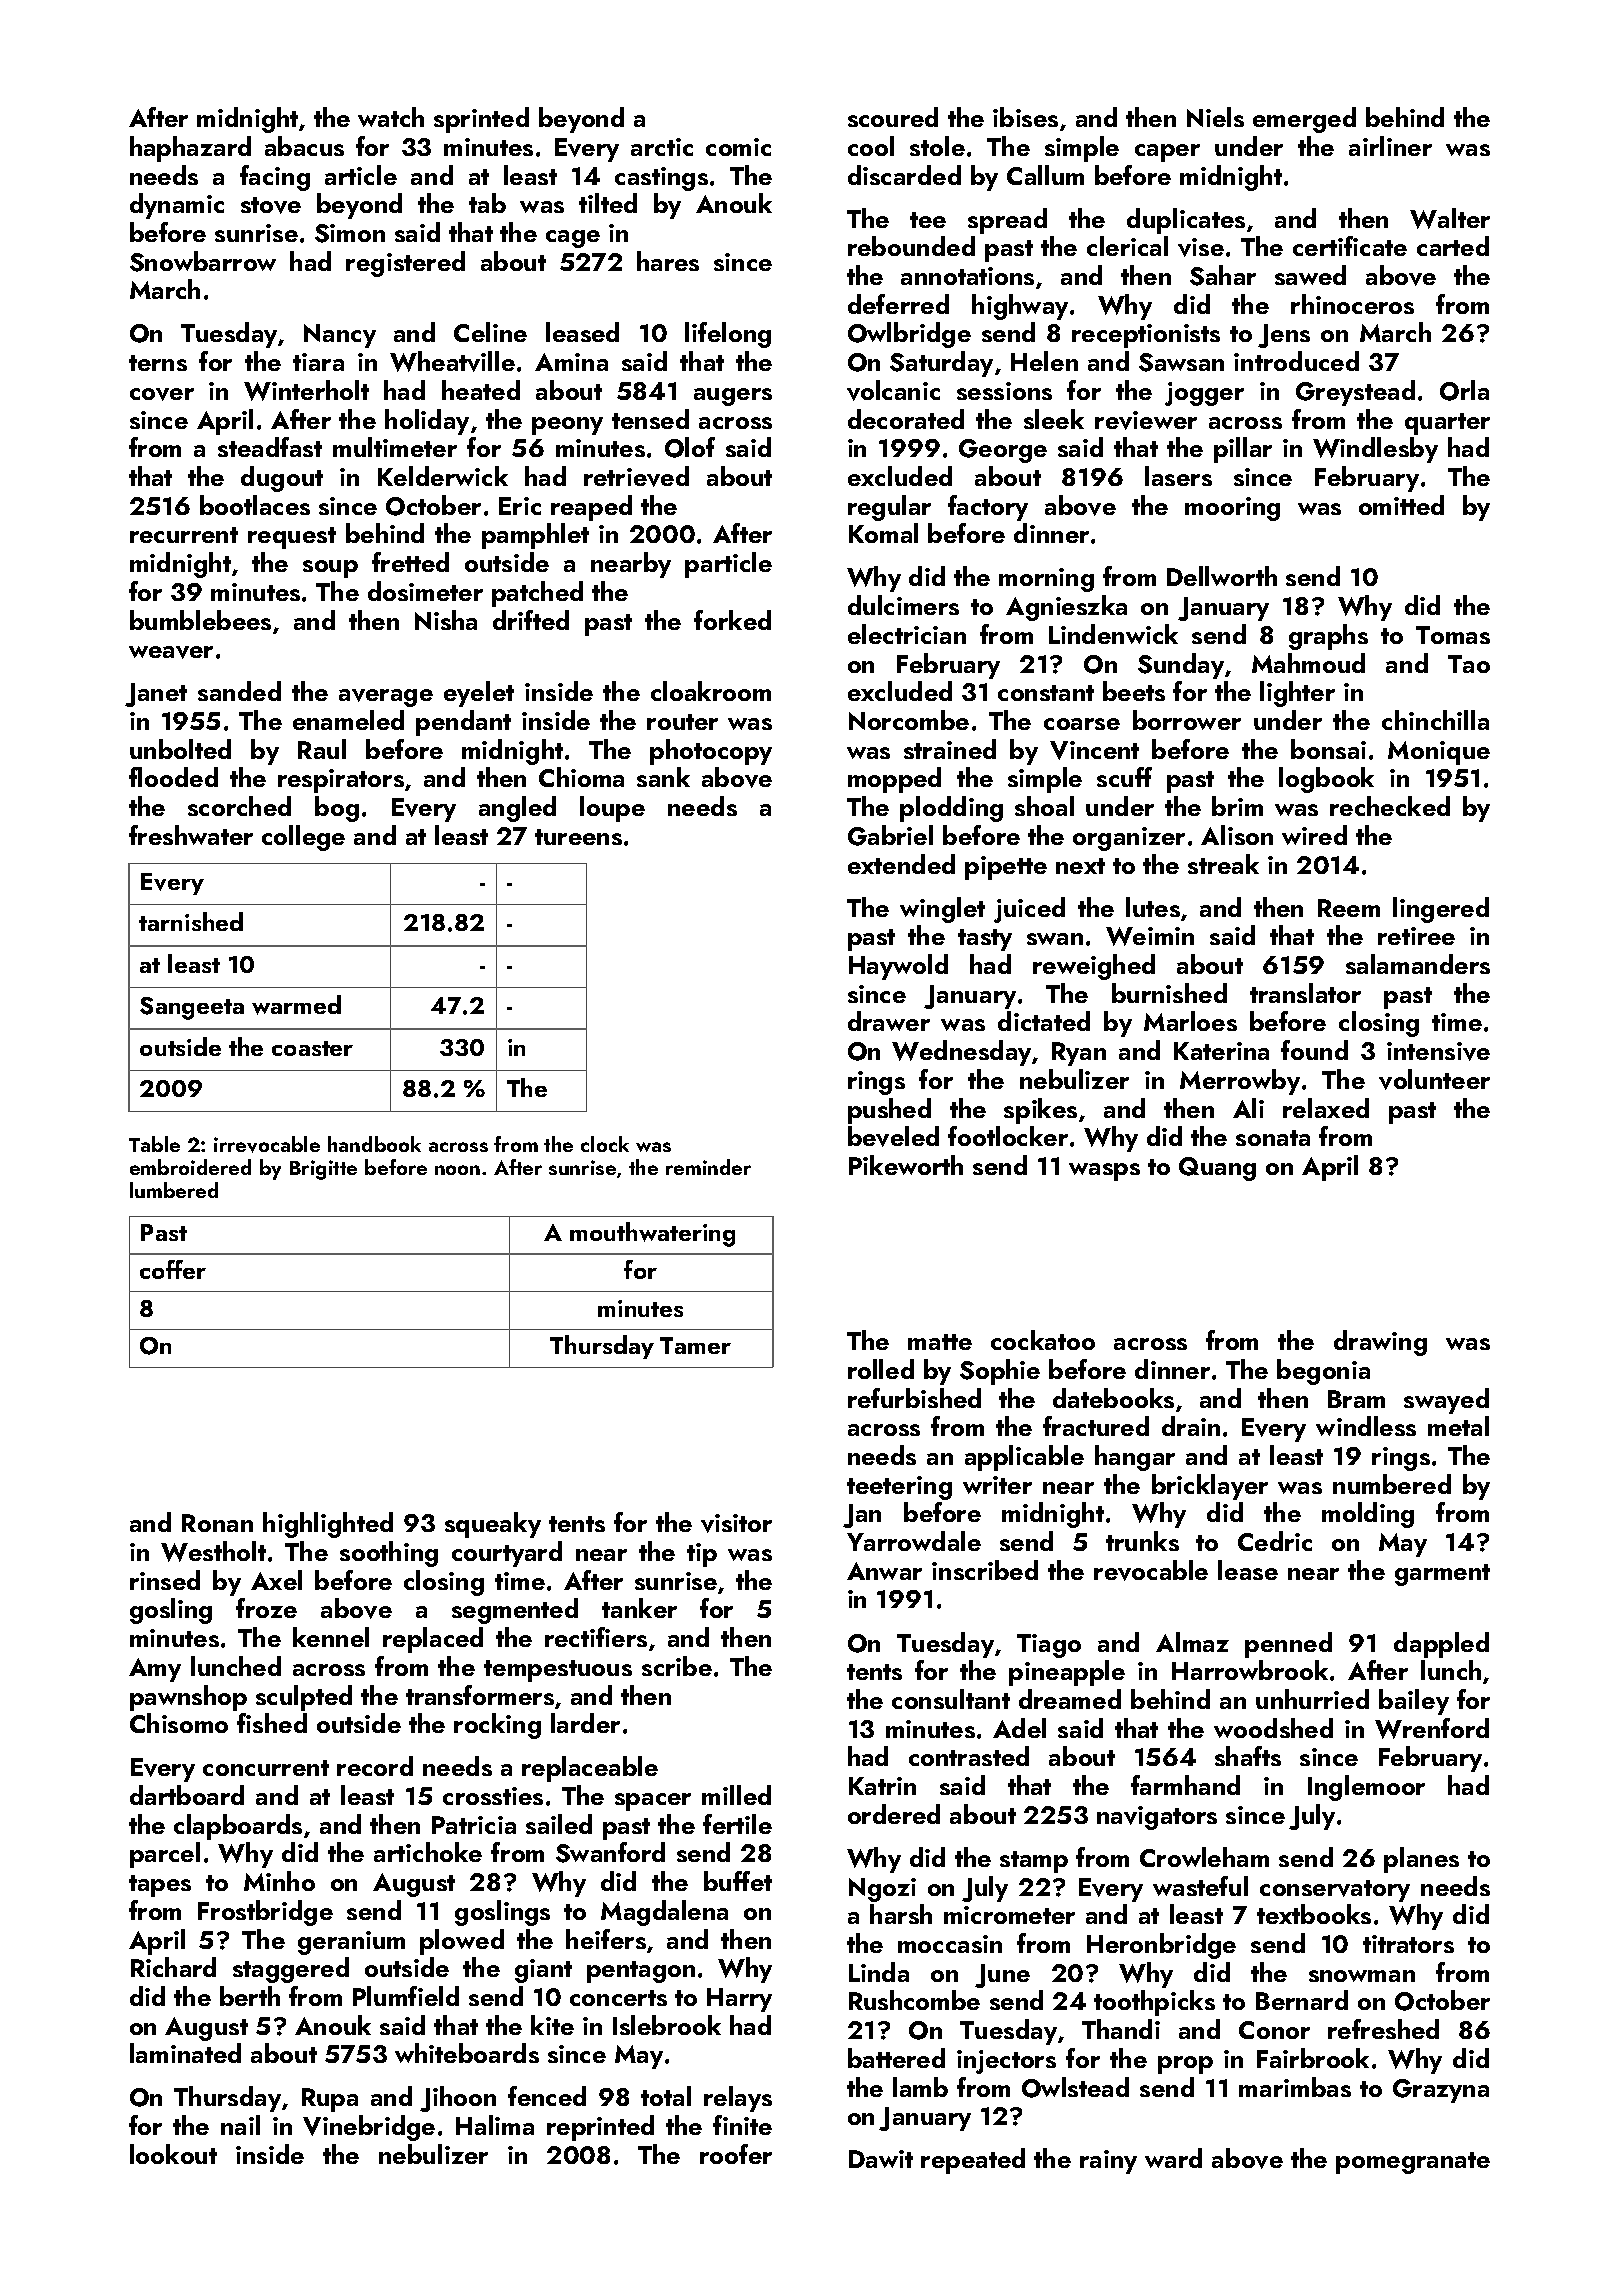  What do you see at coordinates (1390, 146) in the screenshot?
I see `airliner` at bounding box center [1390, 146].
